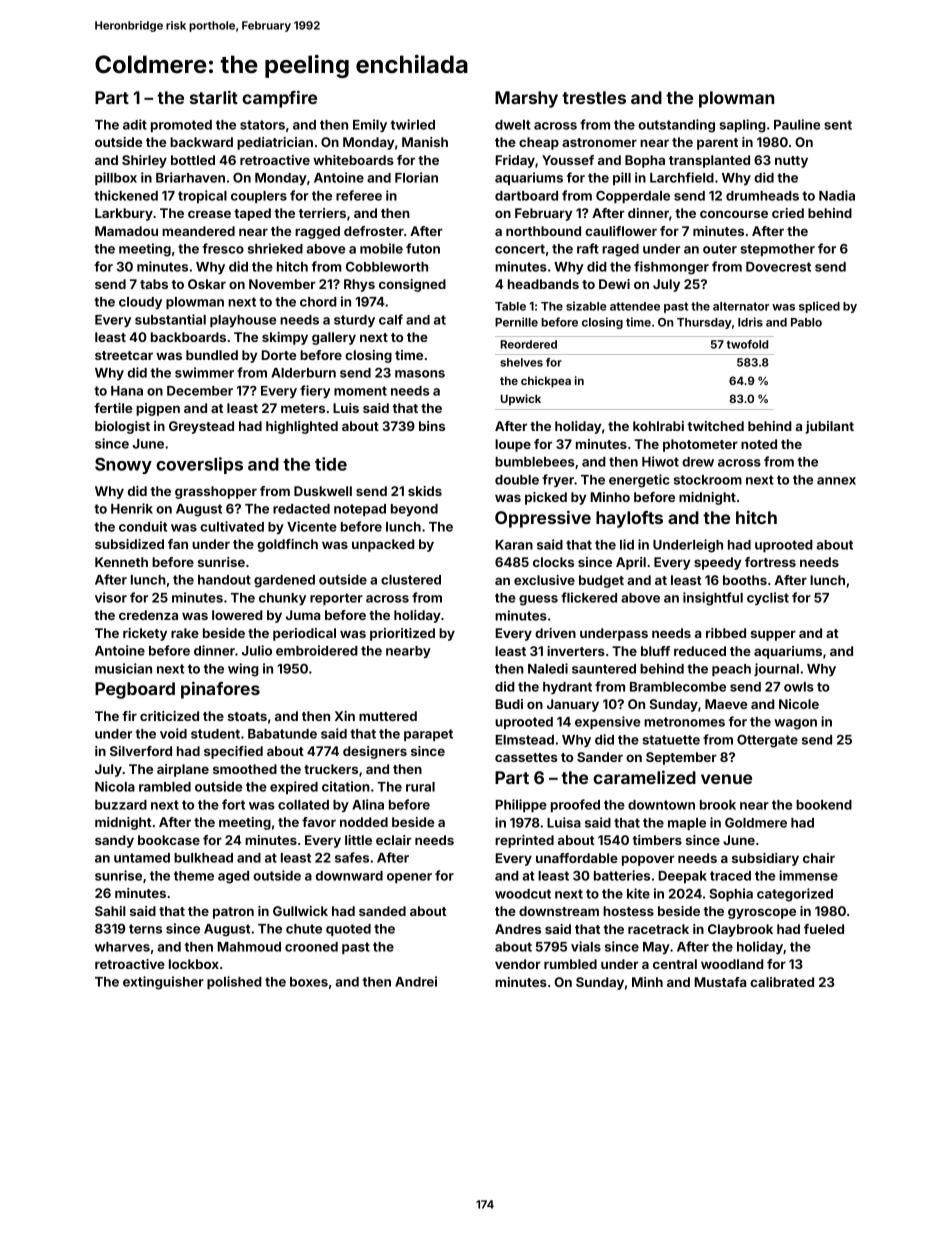 The image size is (952, 1233). I want to click on eclair, so click(394, 840).
